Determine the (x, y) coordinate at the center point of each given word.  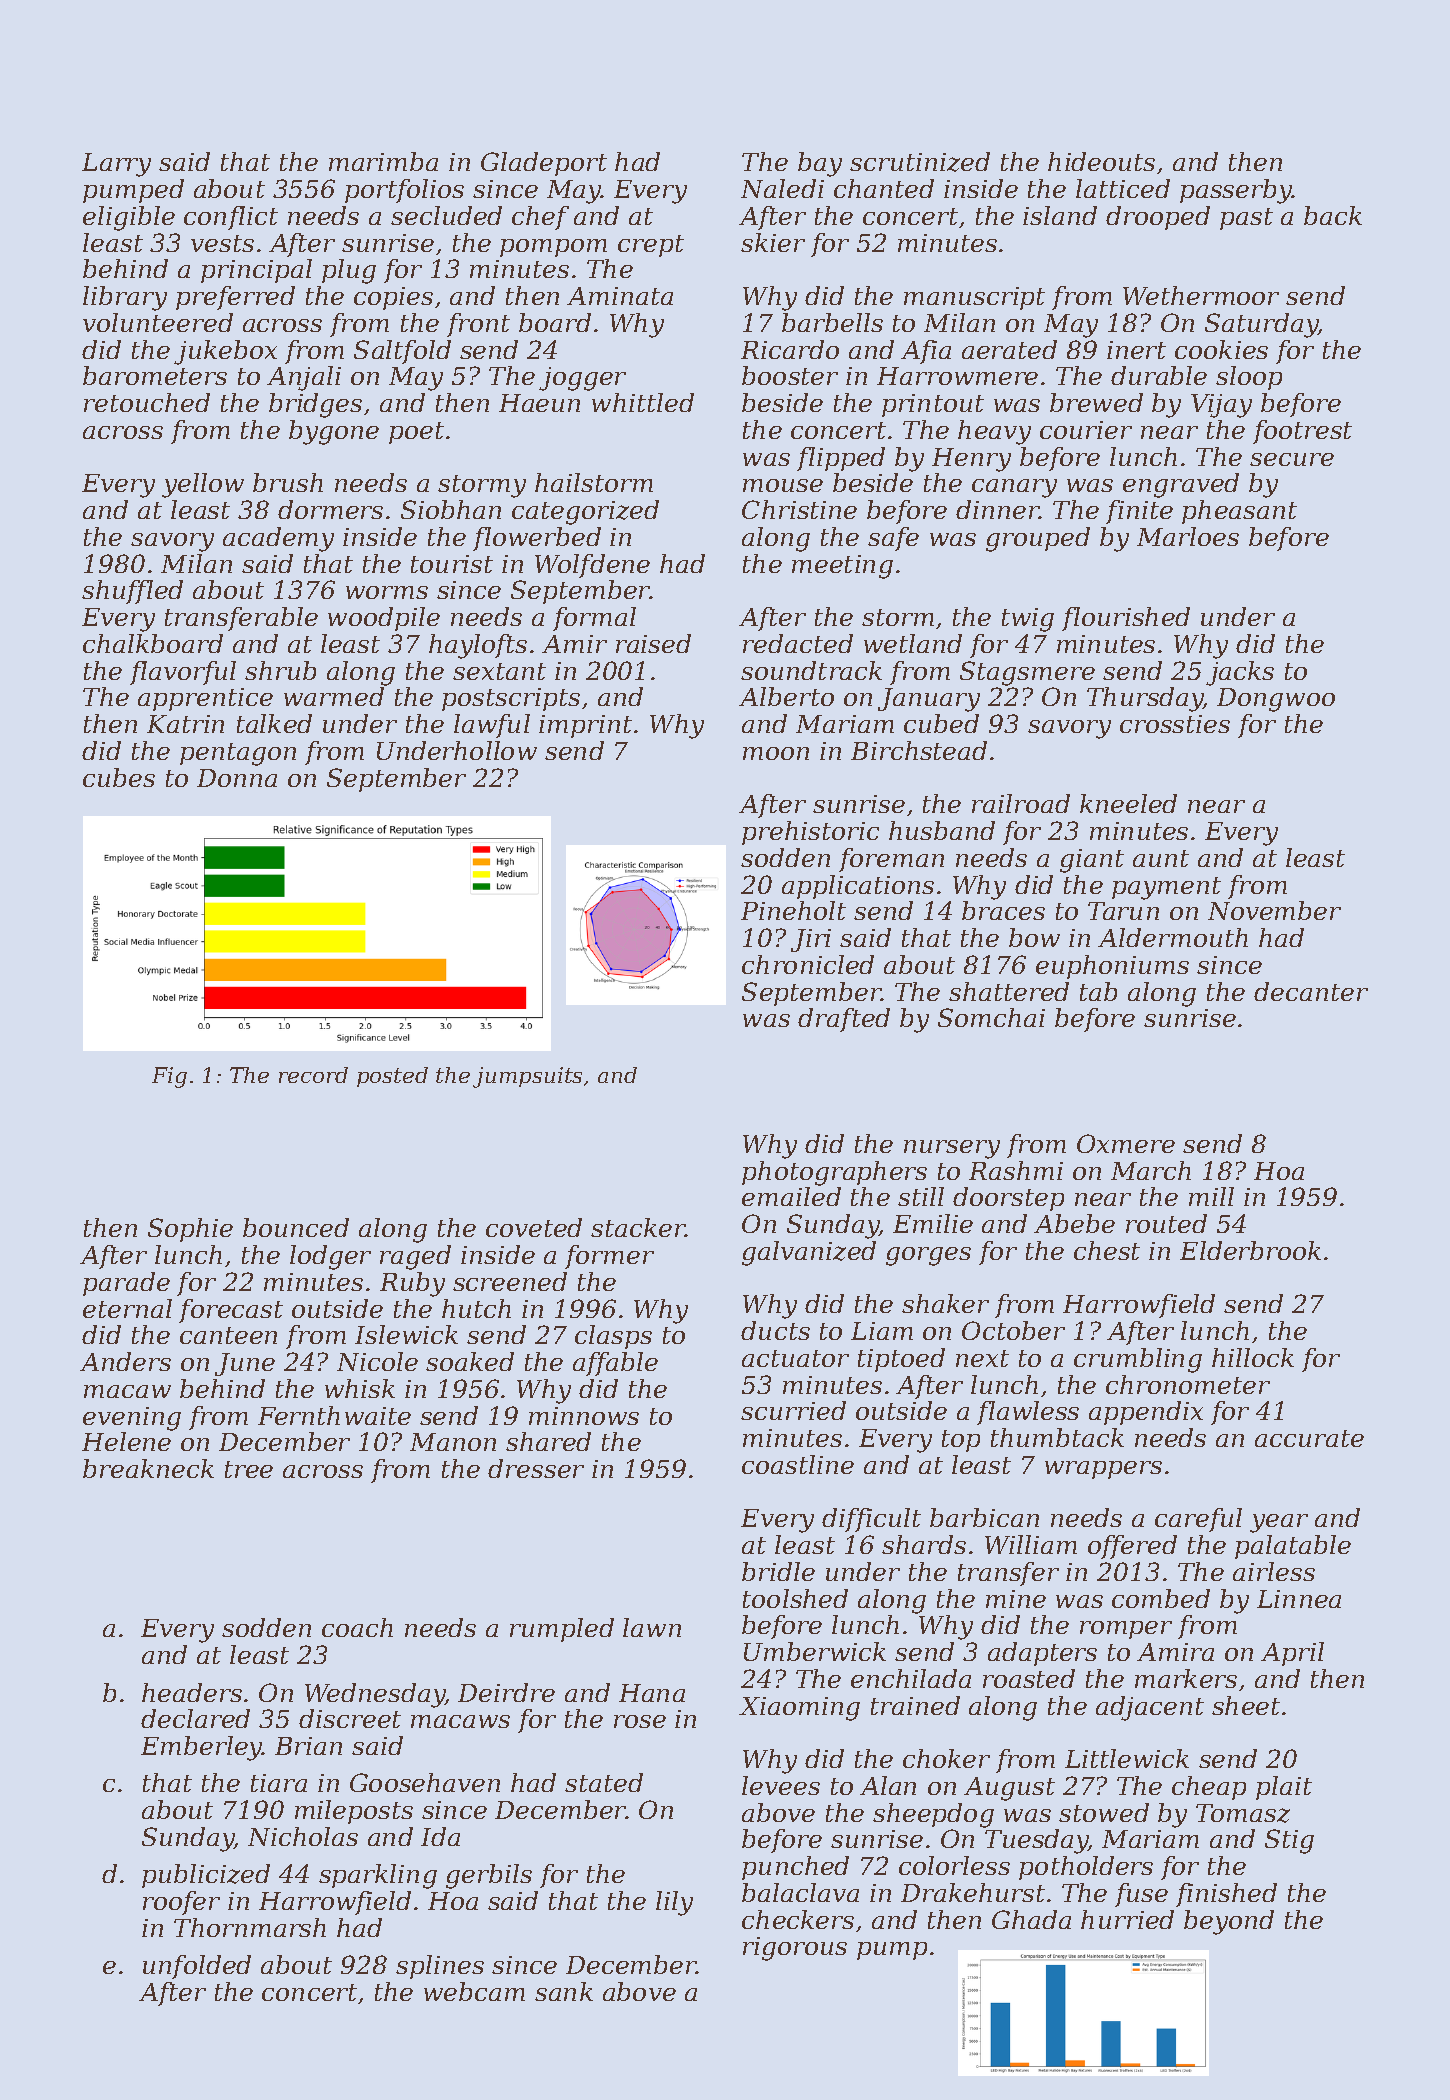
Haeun (539, 403)
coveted (534, 1227)
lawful (492, 726)
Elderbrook (1250, 1250)
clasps (613, 1337)
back (1333, 215)
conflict (231, 218)
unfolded (197, 1967)
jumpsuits (527, 1077)
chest (1107, 1250)
